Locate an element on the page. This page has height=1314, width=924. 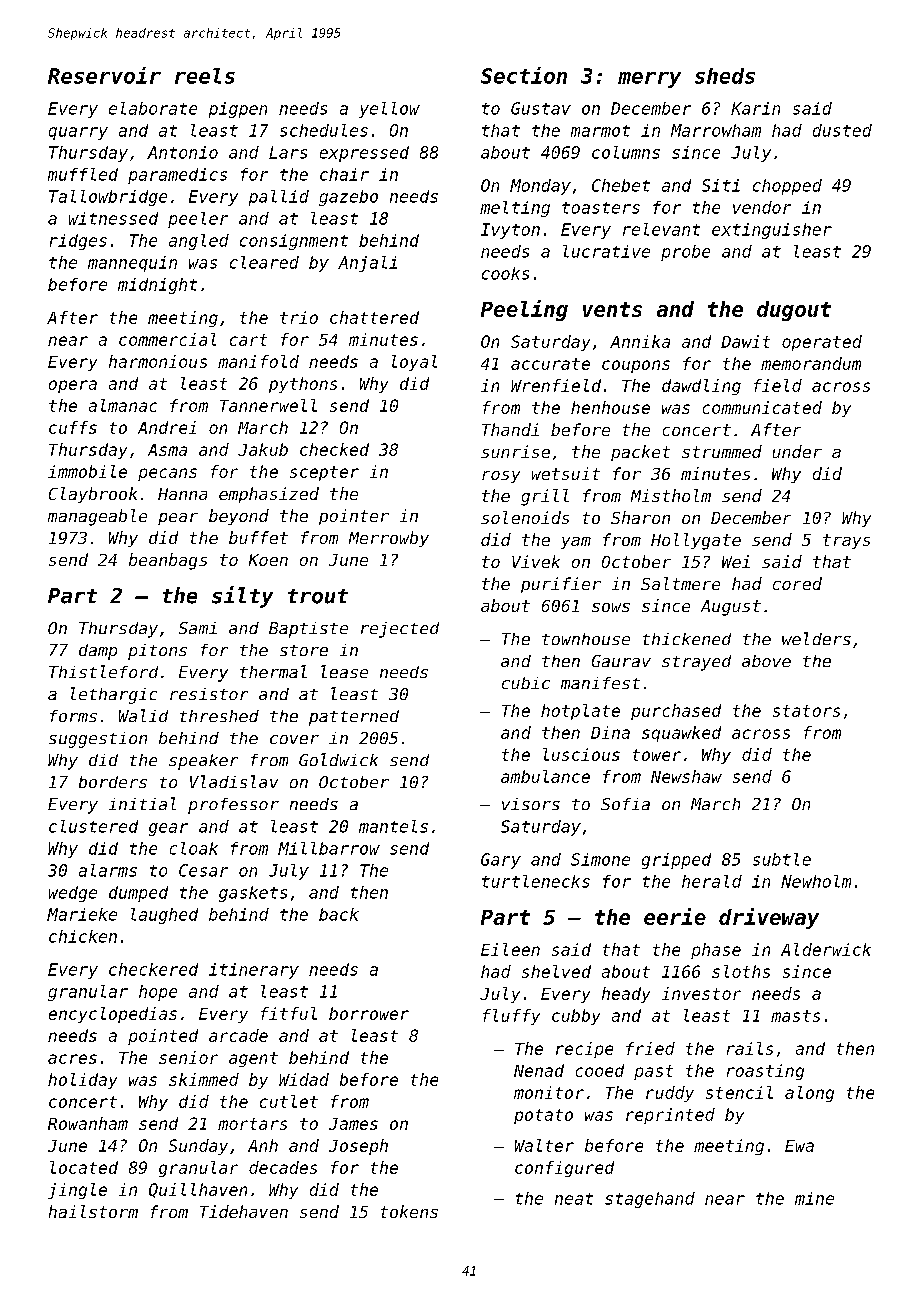
masts is located at coordinates (795, 1016).
